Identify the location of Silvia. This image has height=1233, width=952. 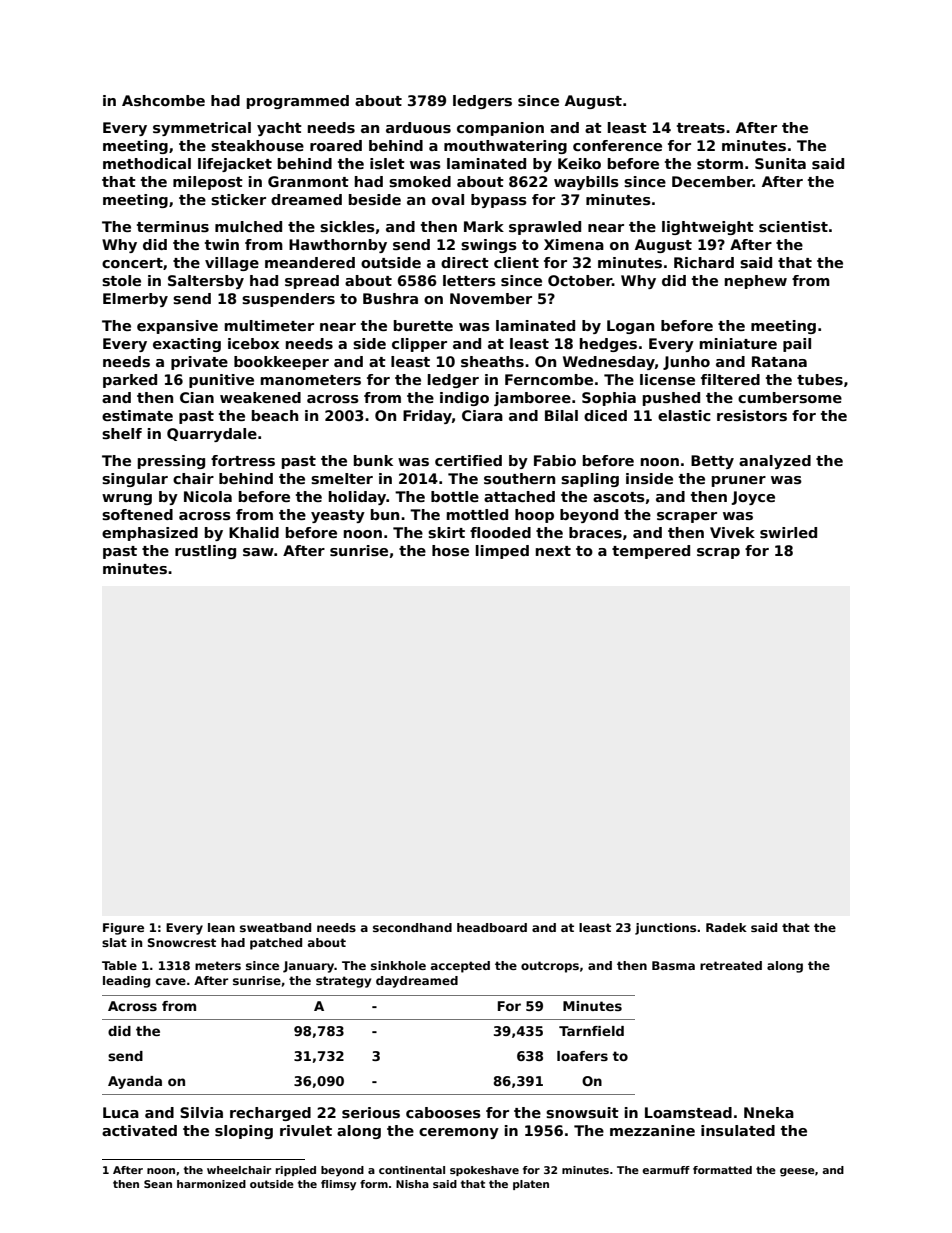
(201, 1112).
